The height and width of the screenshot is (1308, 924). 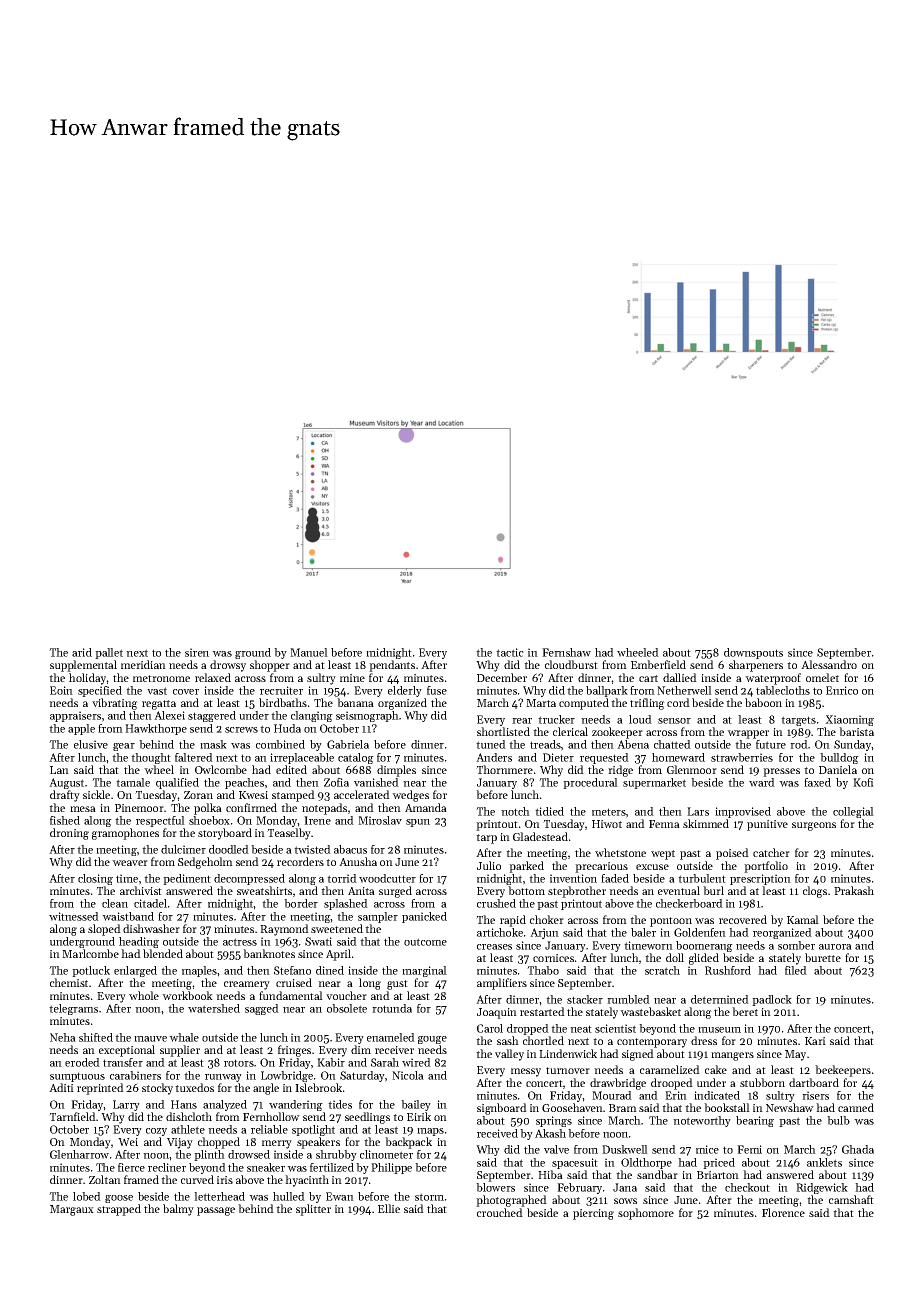 What do you see at coordinates (408, 1143) in the screenshot?
I see `backpack` at bounding box center [408, 1143].
